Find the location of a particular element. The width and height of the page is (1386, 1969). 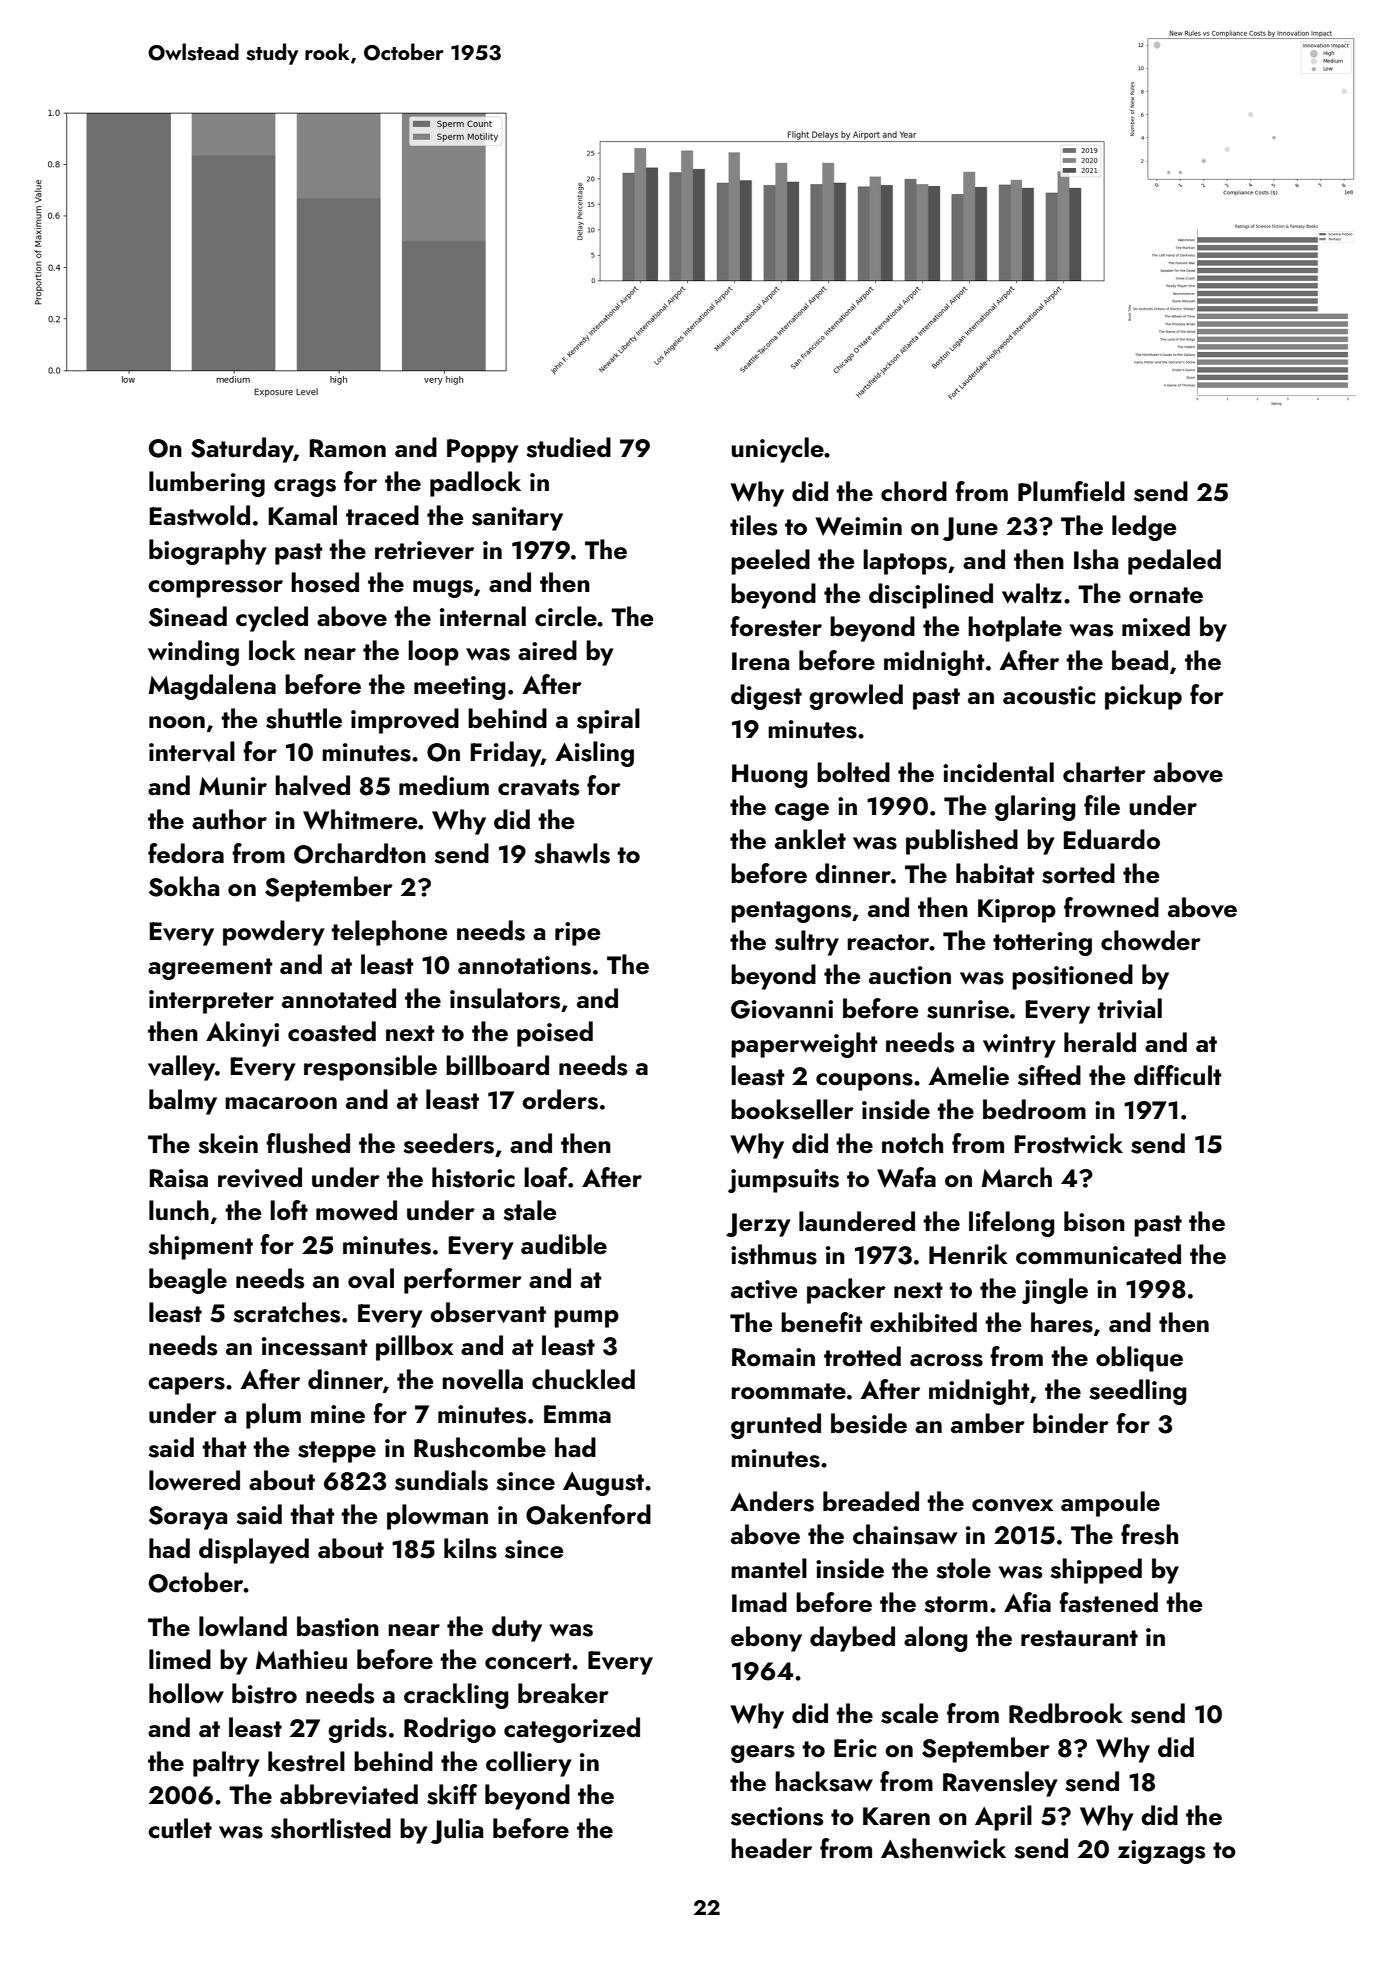

fedora is located at coordinates (186, 853).
